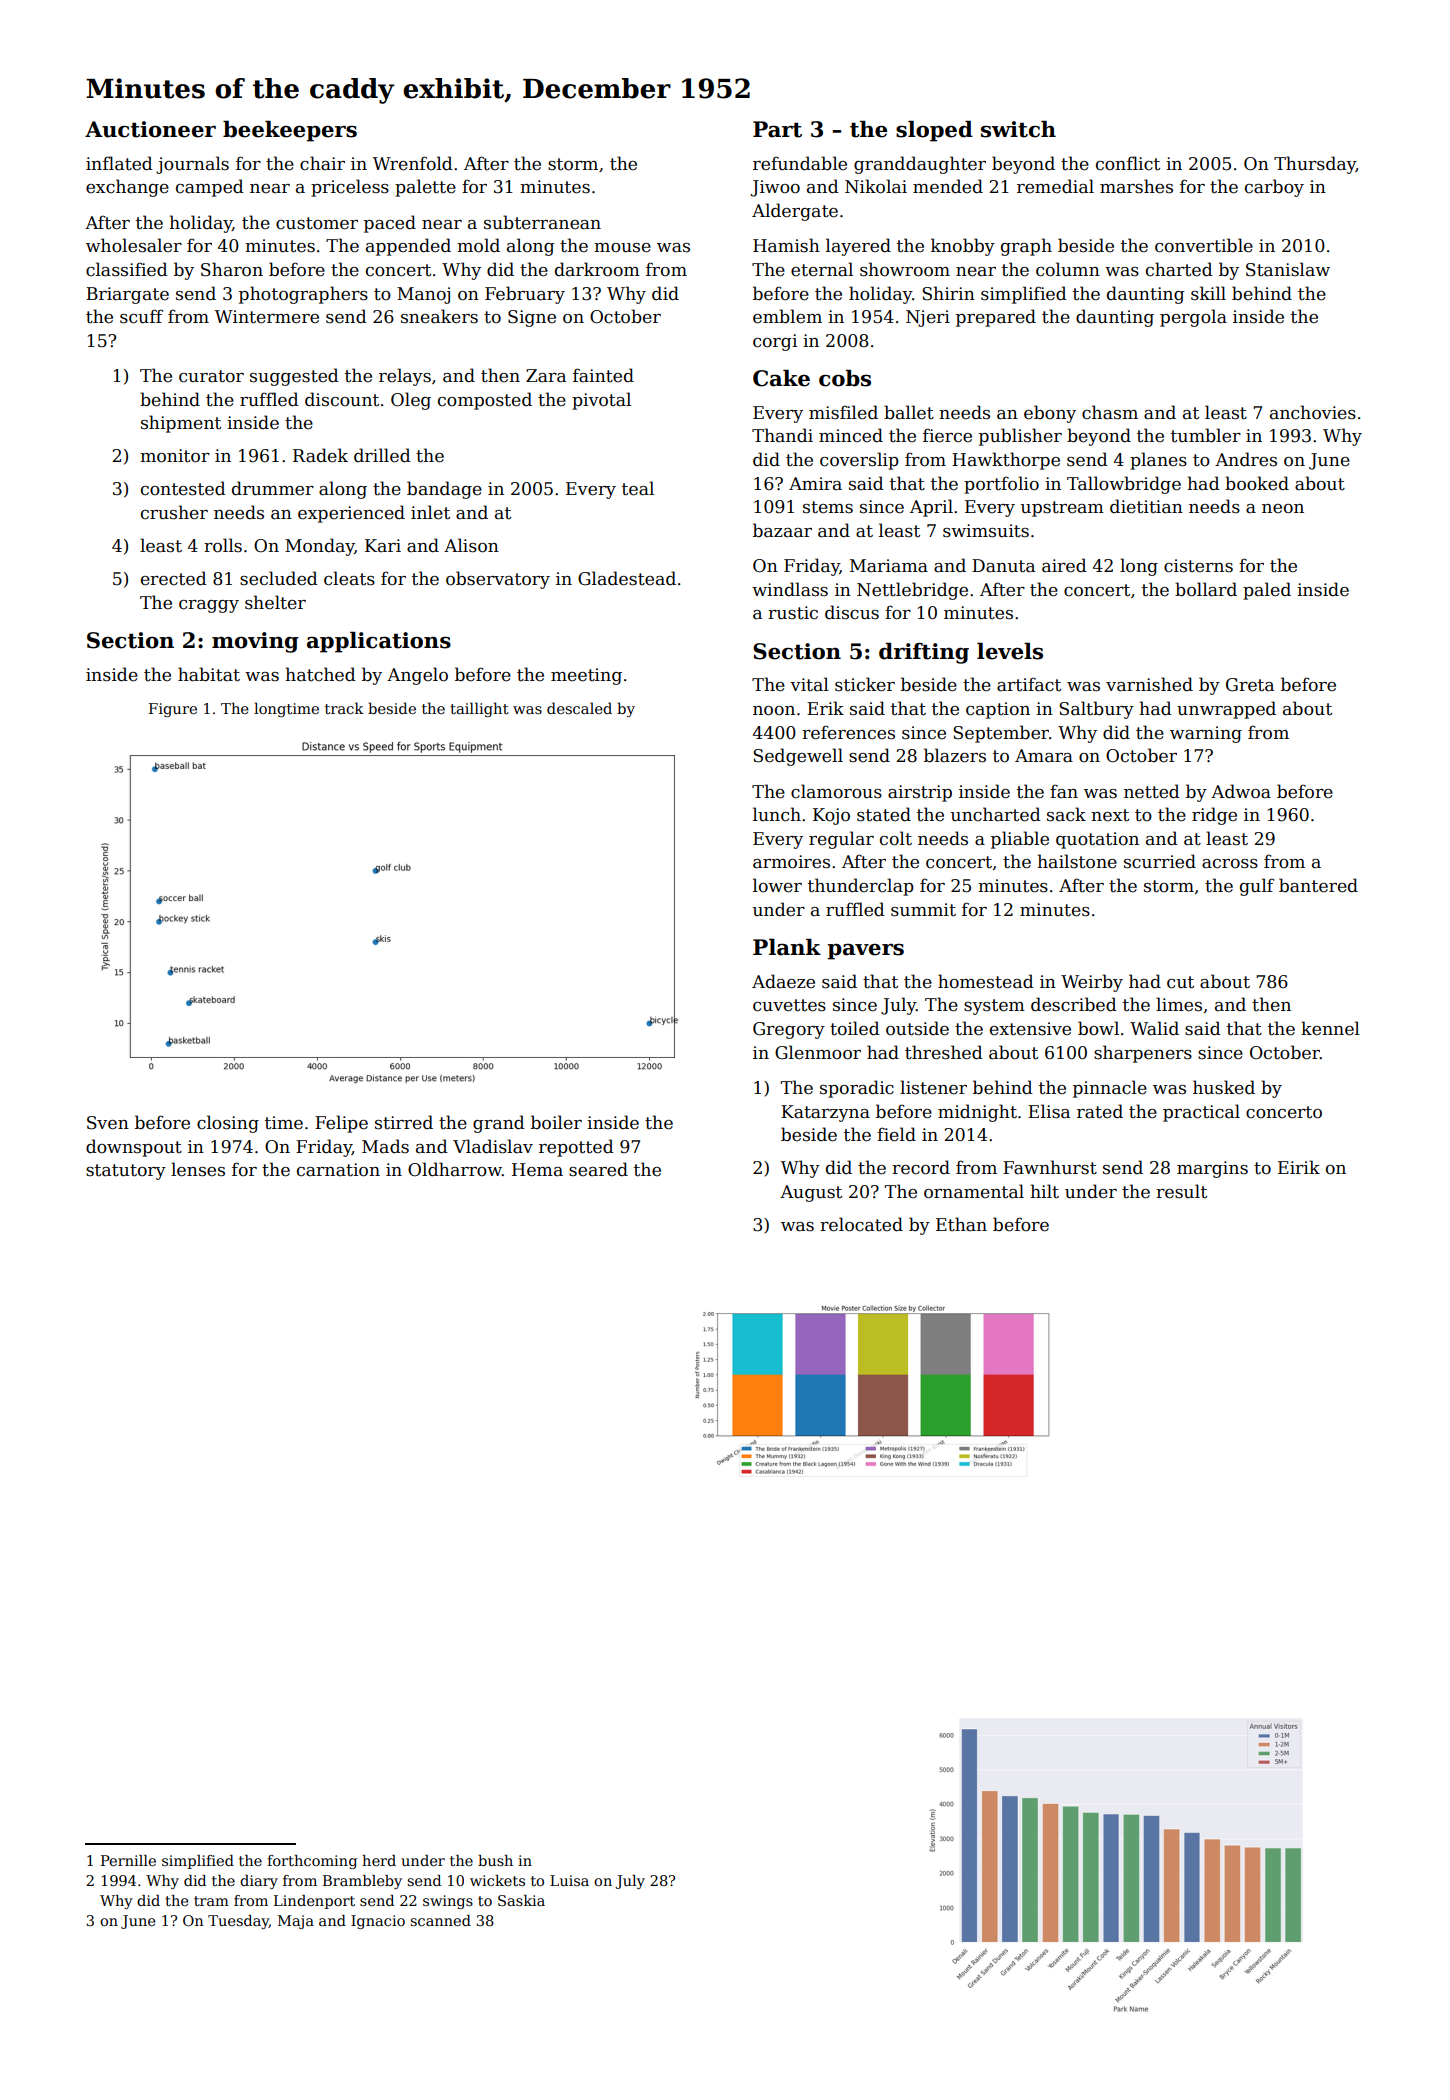 The image size is (1450, 2100). What do you see at coordinates (521, 1900) in the document?
I see `Saskia` at bounding box center [521, 1900].
